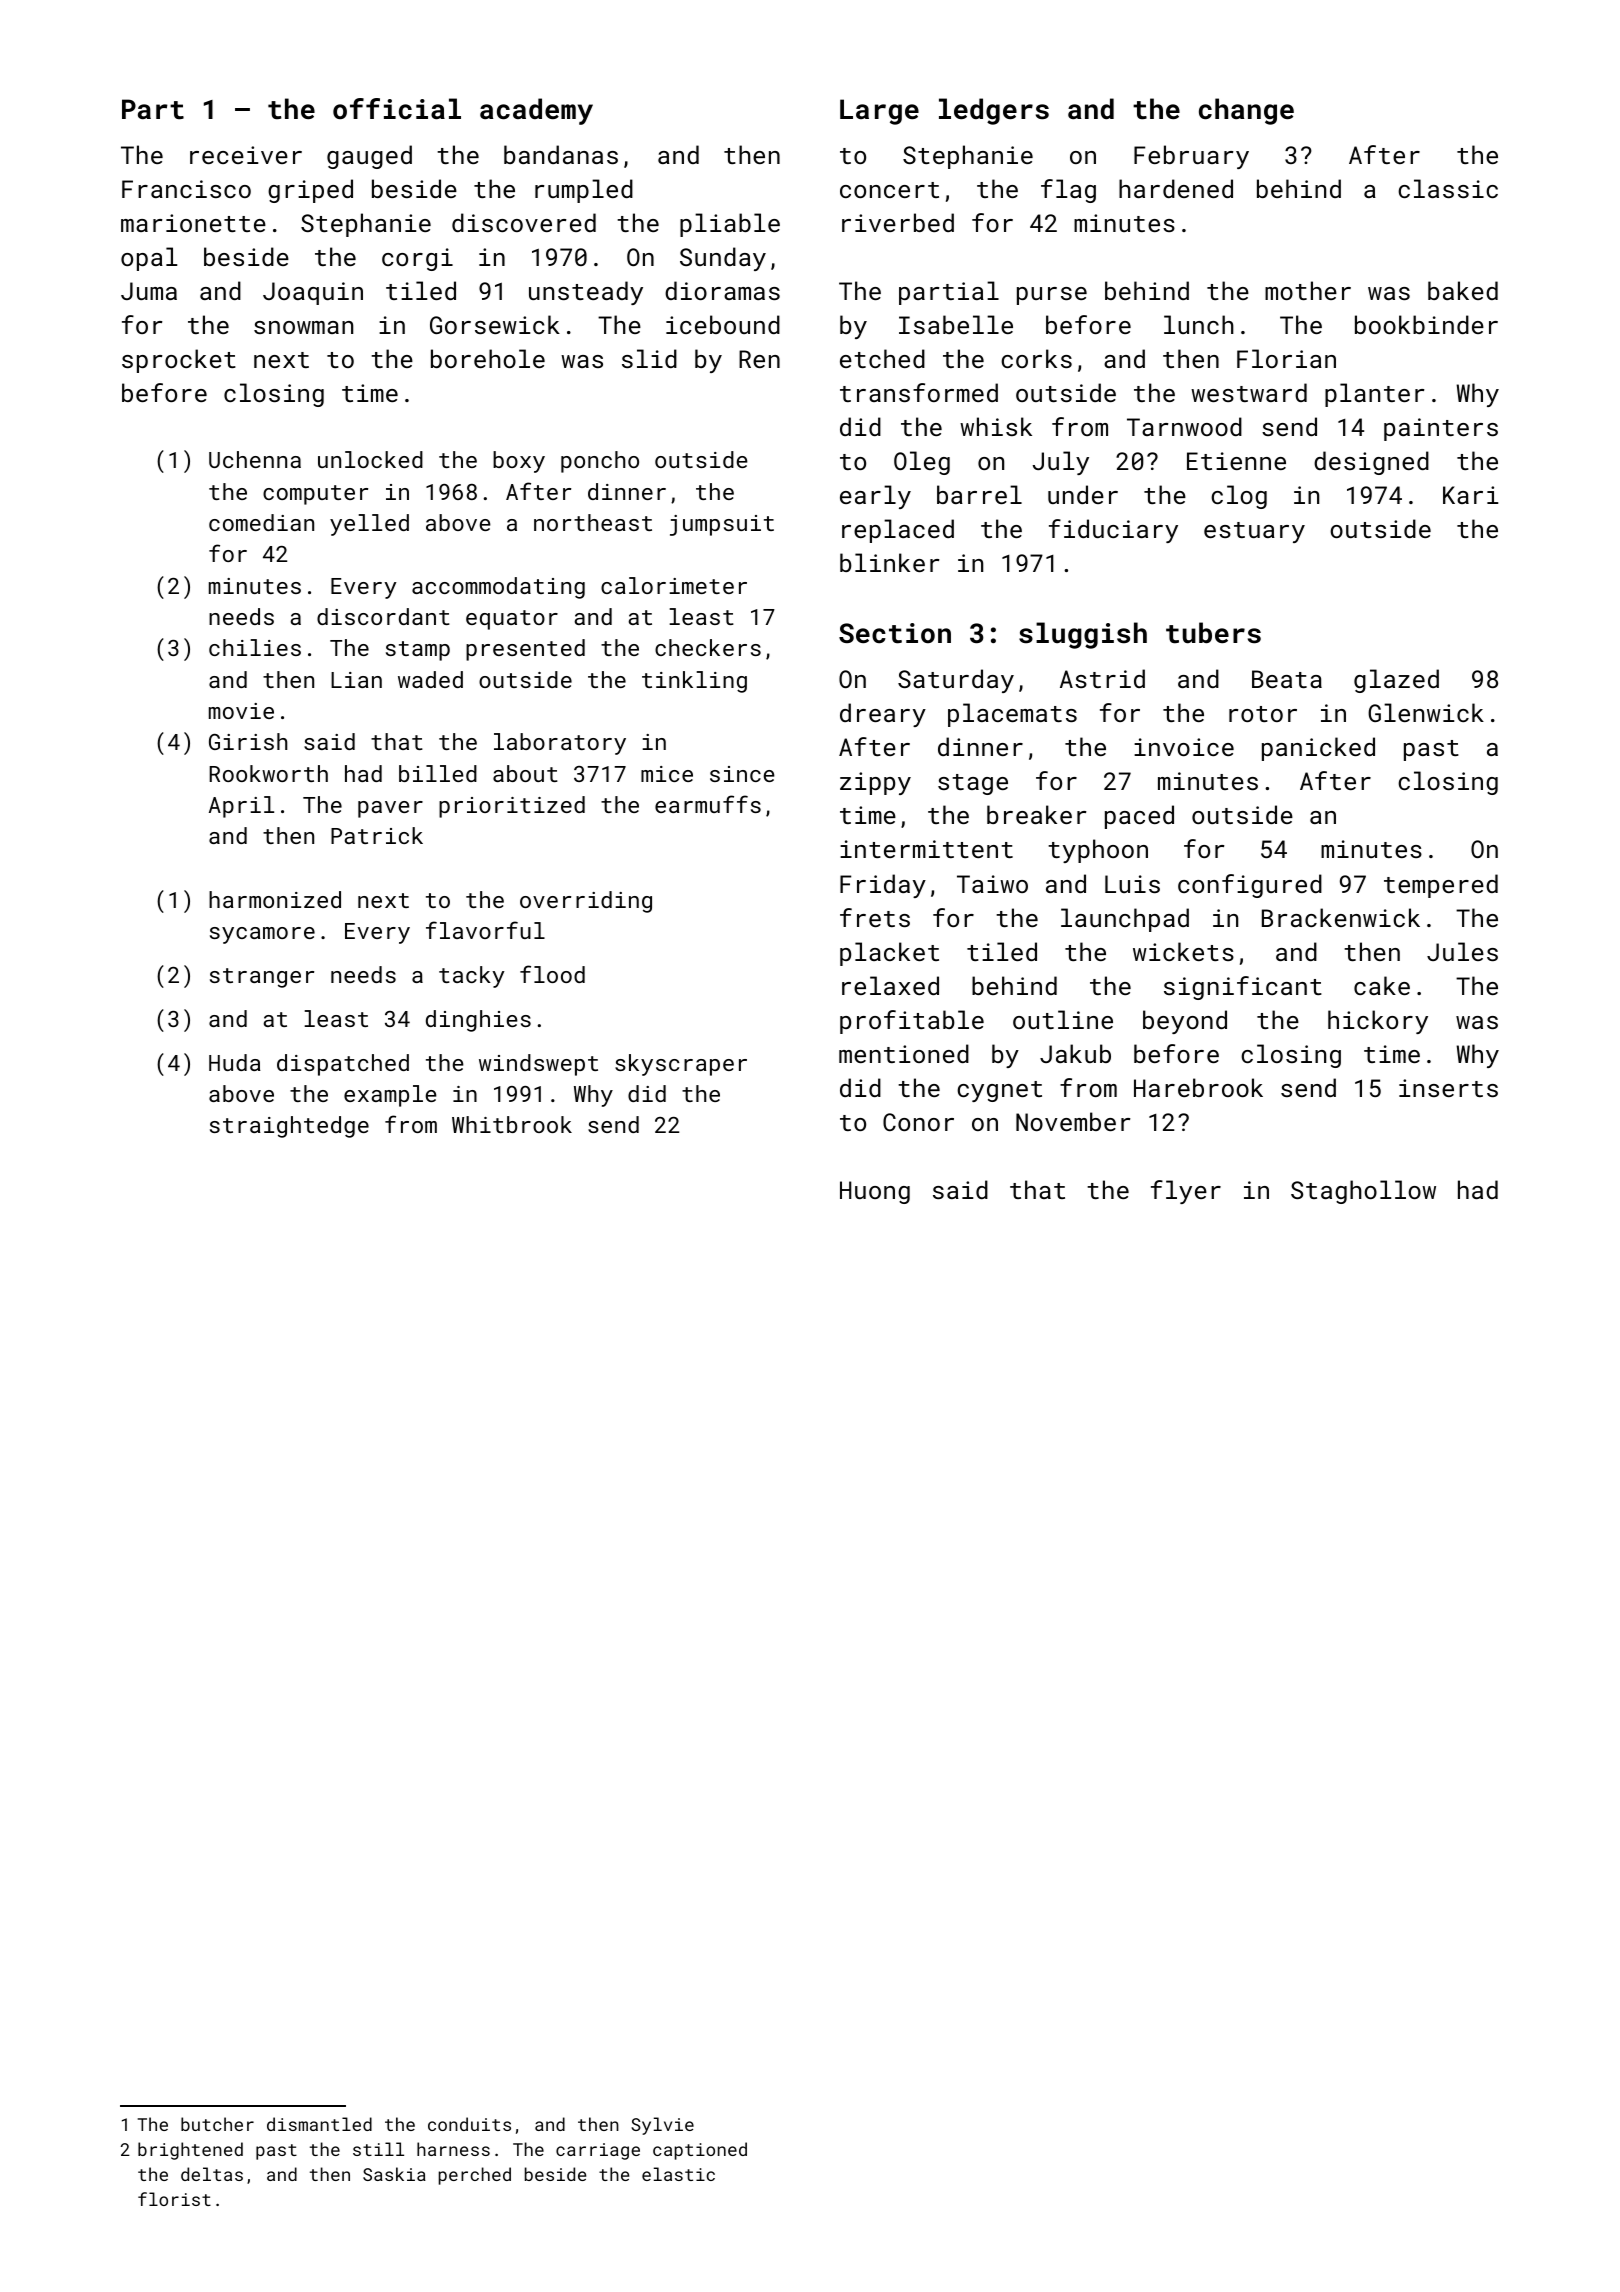 This document has width=1620, height=2292. What do you see at coordinates (536, 111) in the document?
I see `academy` at bounding box center [536, 111].
